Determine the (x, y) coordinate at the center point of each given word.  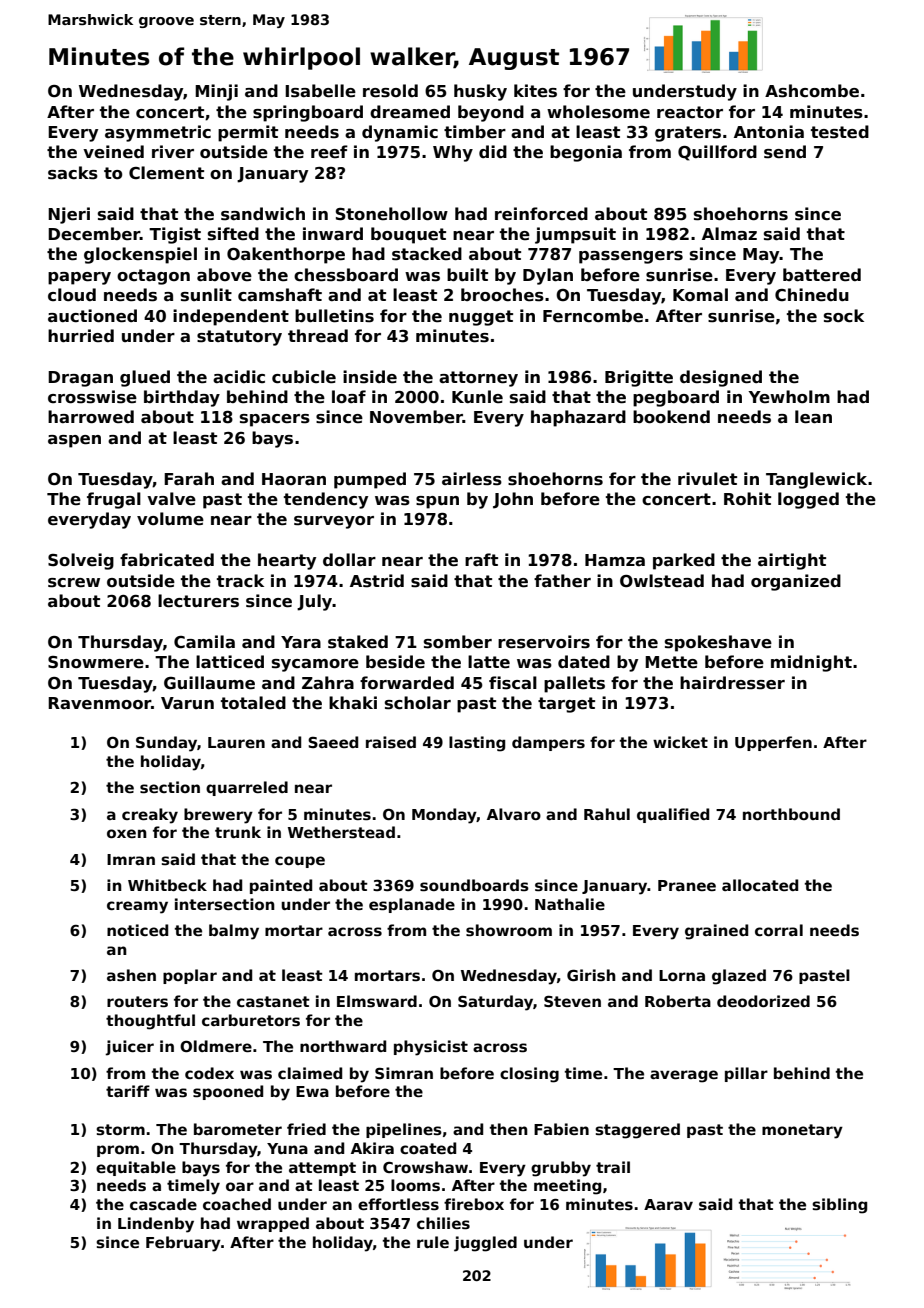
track (240, 581)
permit (248, 133)
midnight (811, 663)
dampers (548, 743)
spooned (228, 1092)
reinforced (541, 214)
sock (844, 316)
